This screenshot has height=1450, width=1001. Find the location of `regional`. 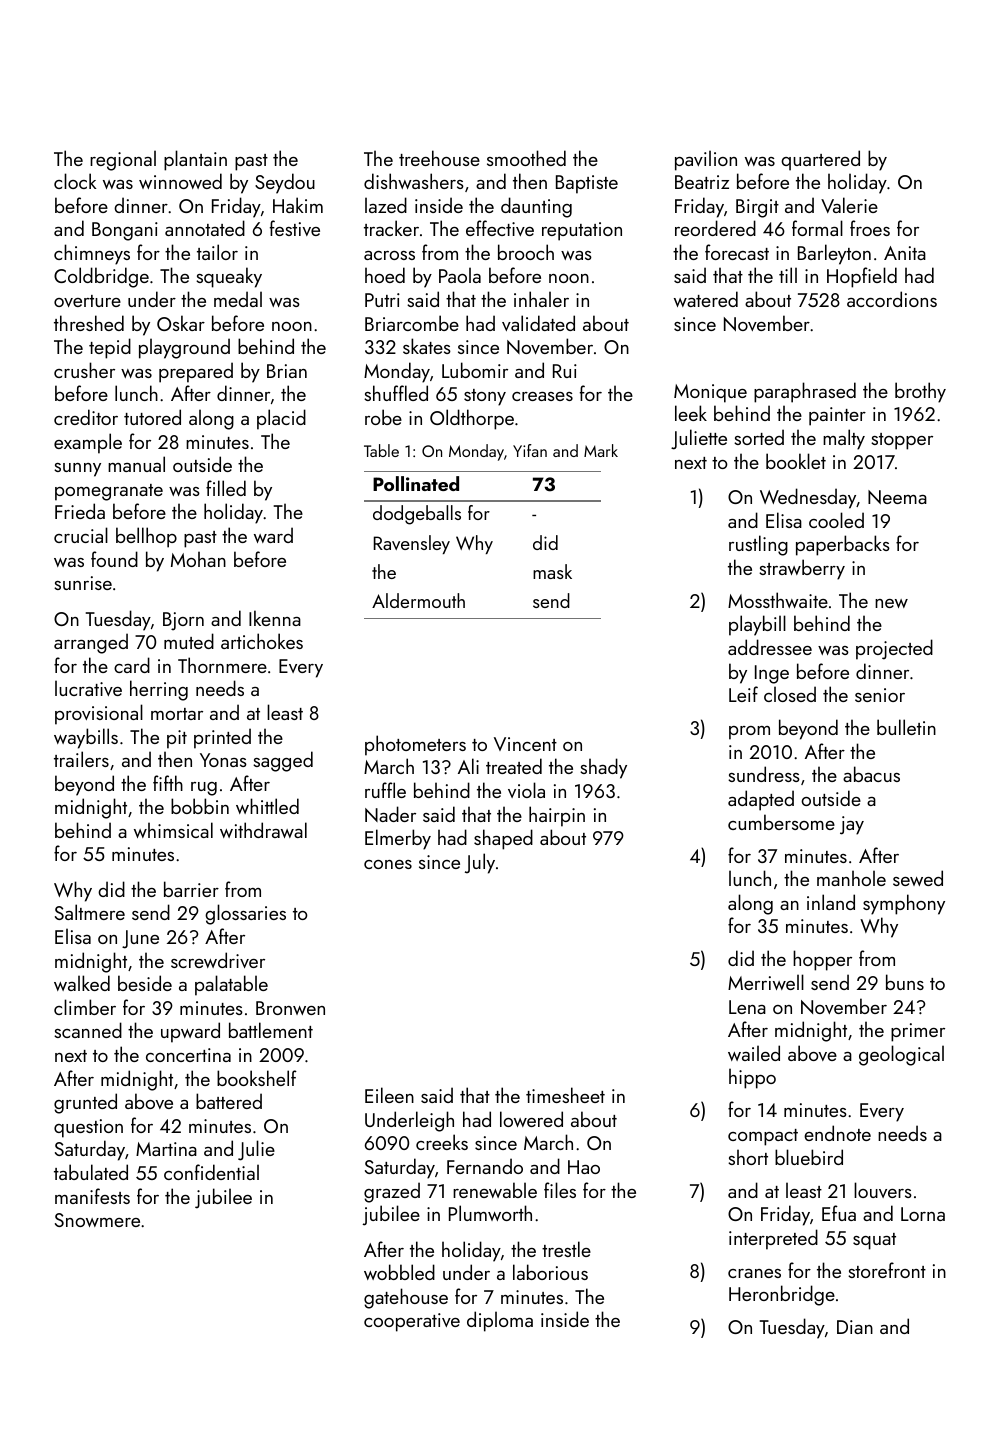

regional is located at coordinates (123, 160).
